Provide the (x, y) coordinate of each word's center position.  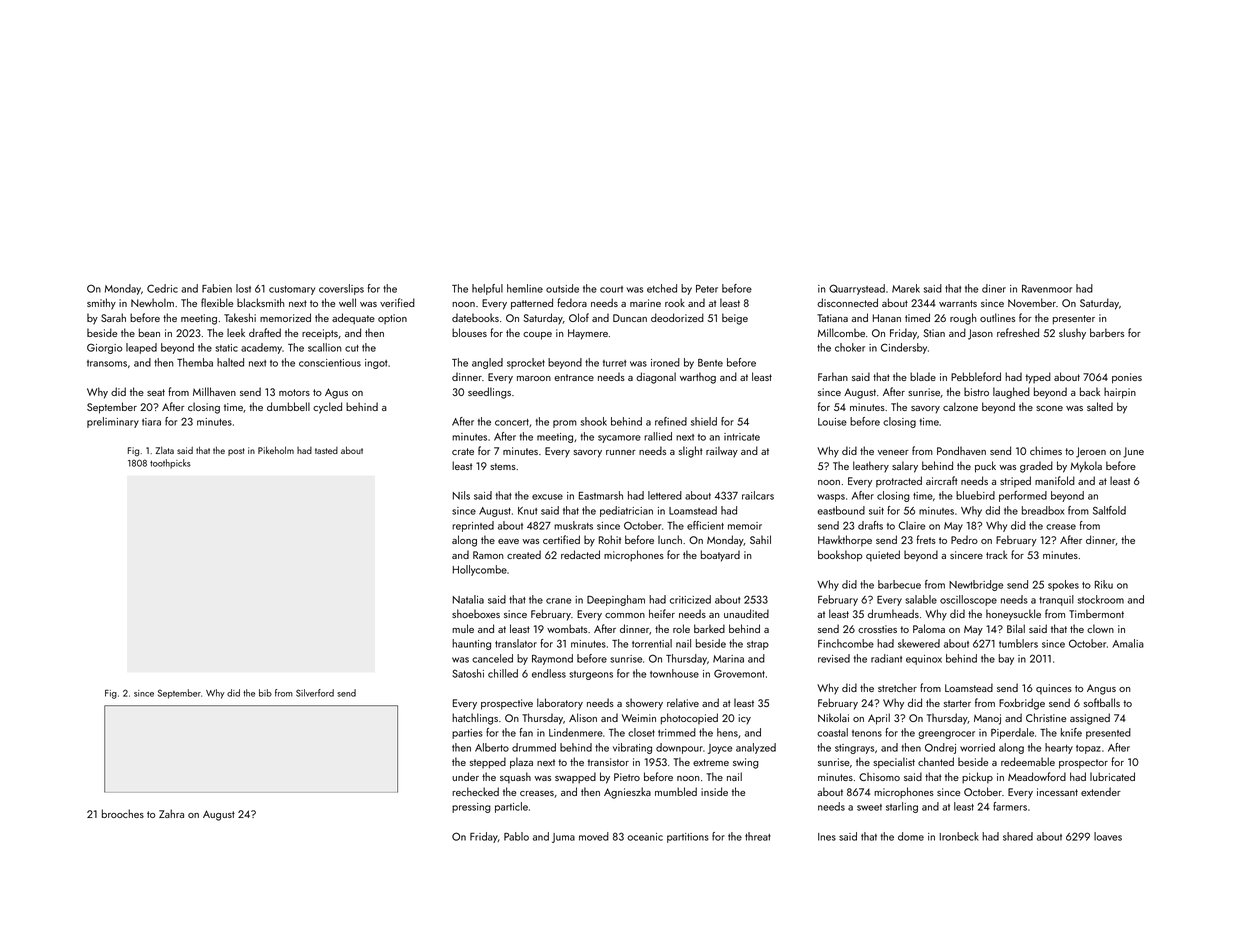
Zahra (171, 813)
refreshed (1018, 332)
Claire (911, 525)
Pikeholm (276, 450)
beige (735, 319)
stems (503, 466)
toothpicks (170, 464)
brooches (123, 813)
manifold (1055, 480)
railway (722, 452)
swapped (575, 778)
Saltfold (1109, 510)
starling (902, 807)
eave (508, 541)
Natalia (468, 599)
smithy (101, 304)
